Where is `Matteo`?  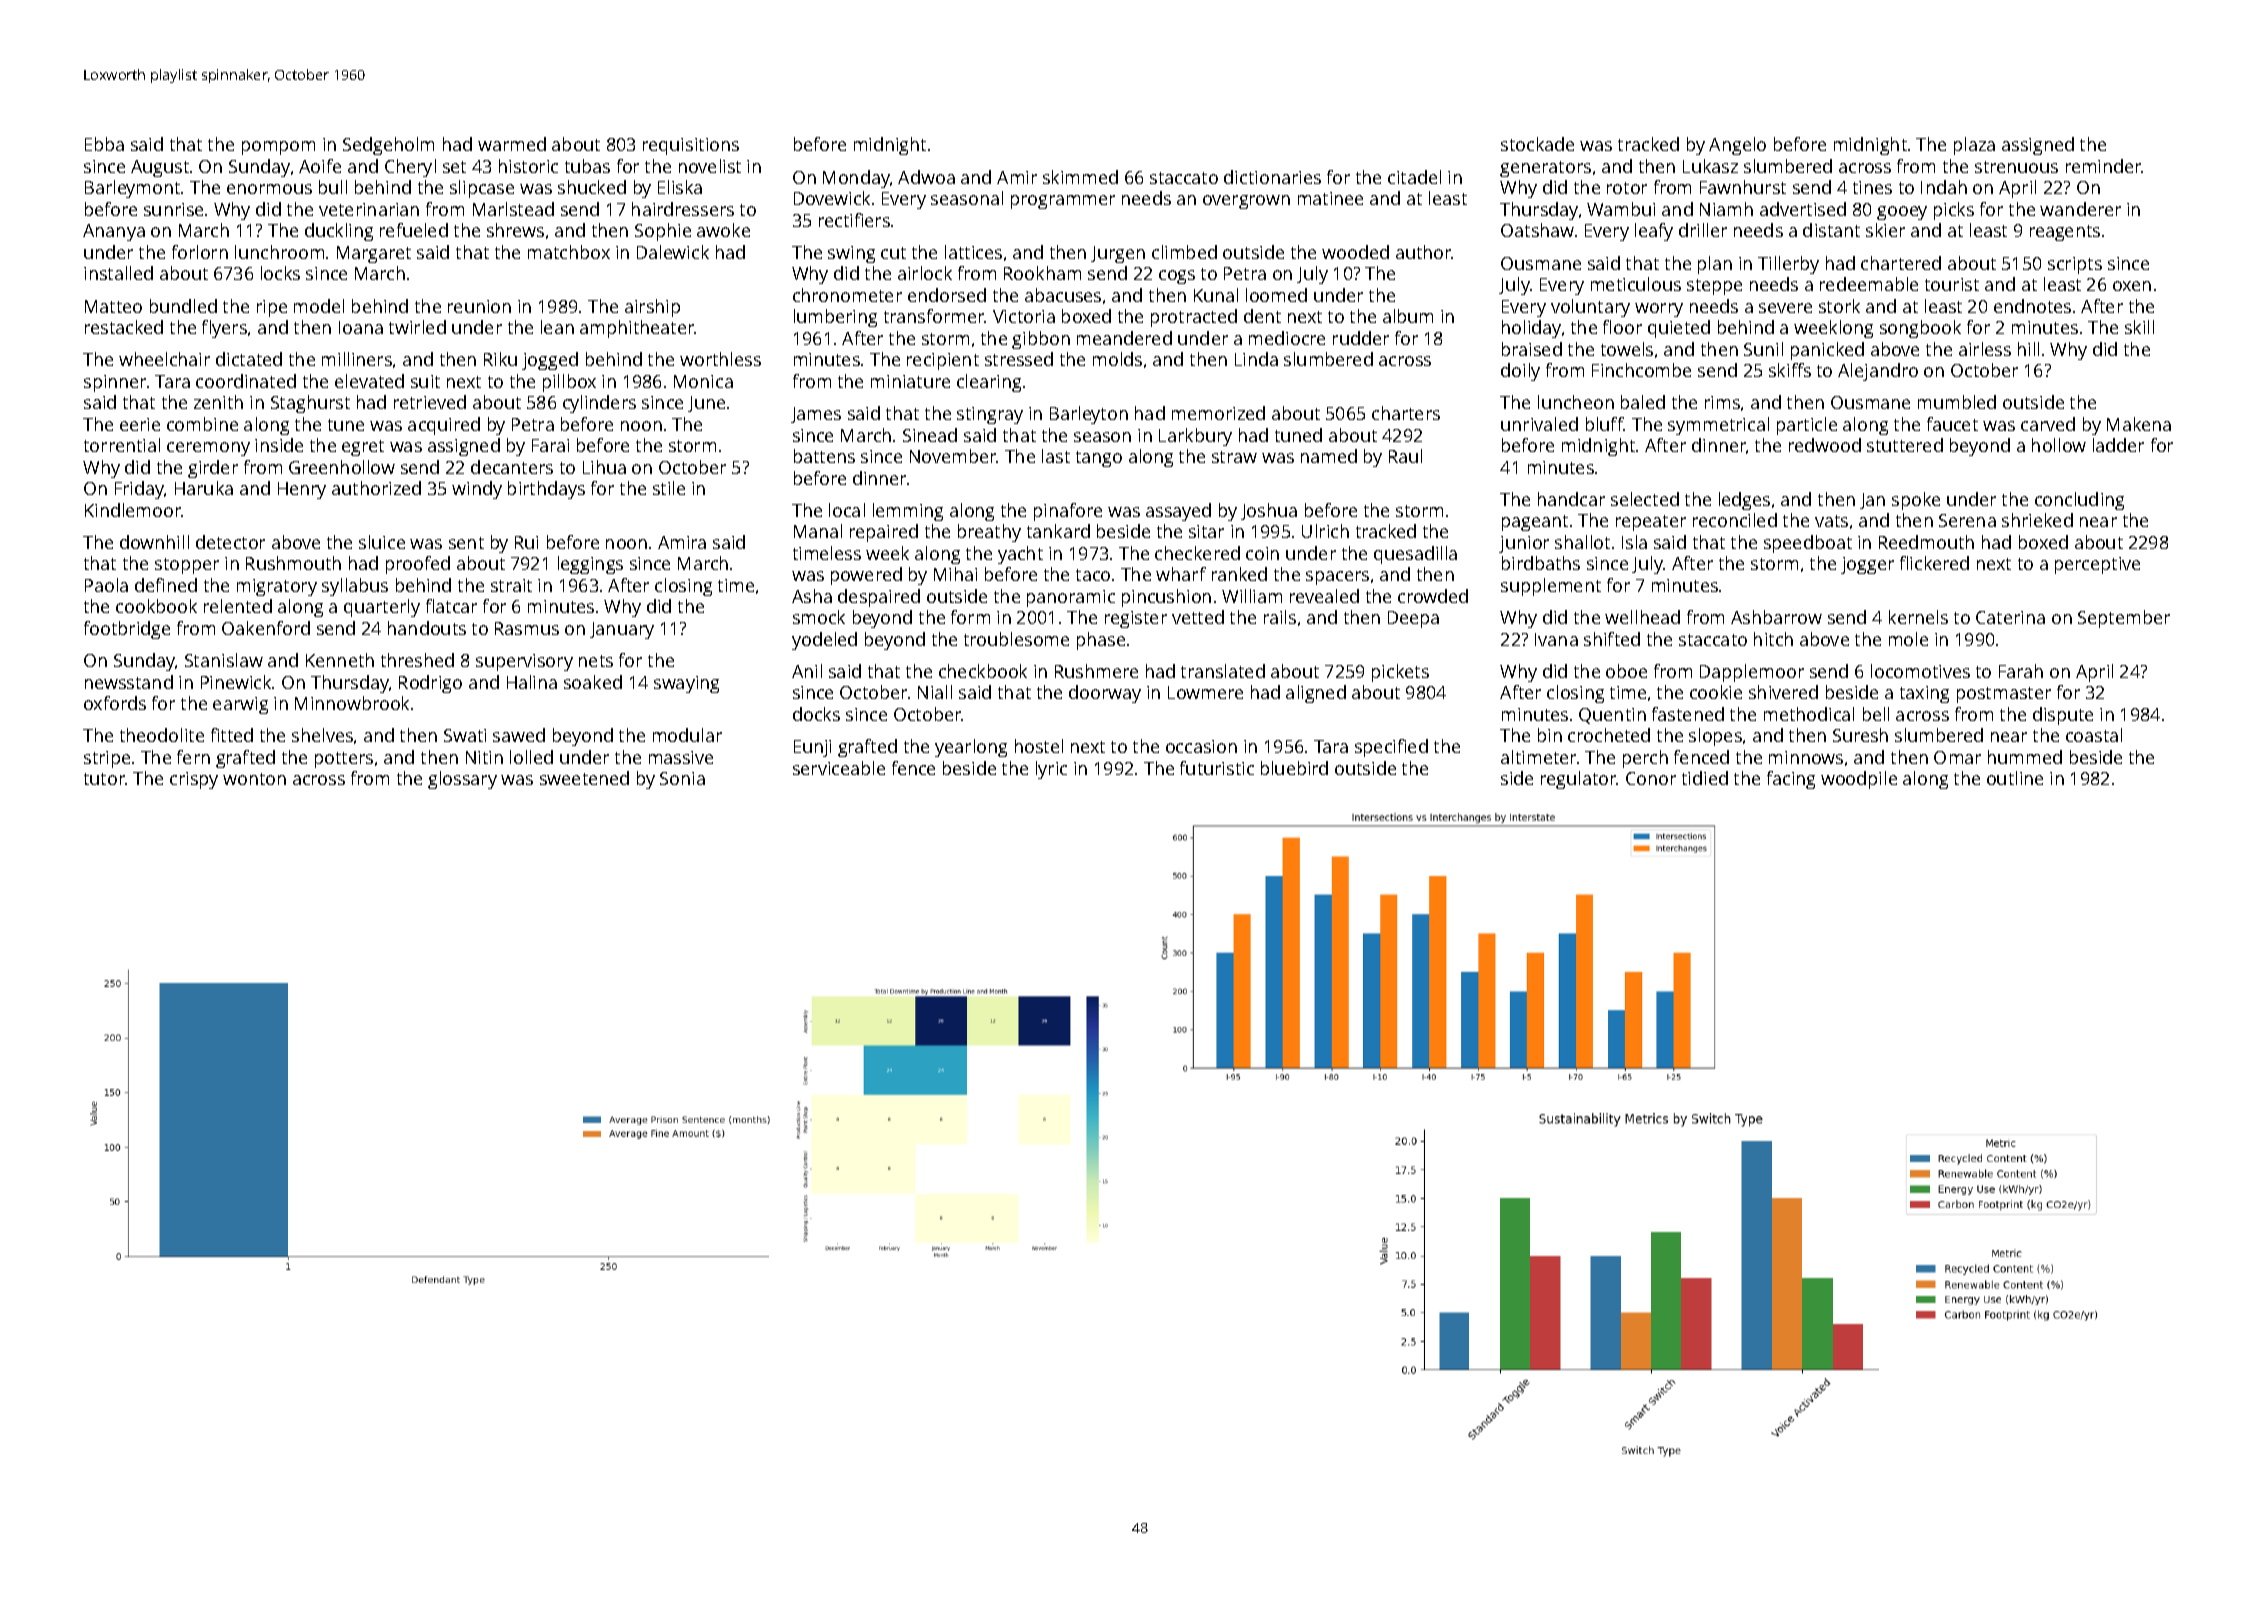
Matteo is located at coordinates (113, 306).
